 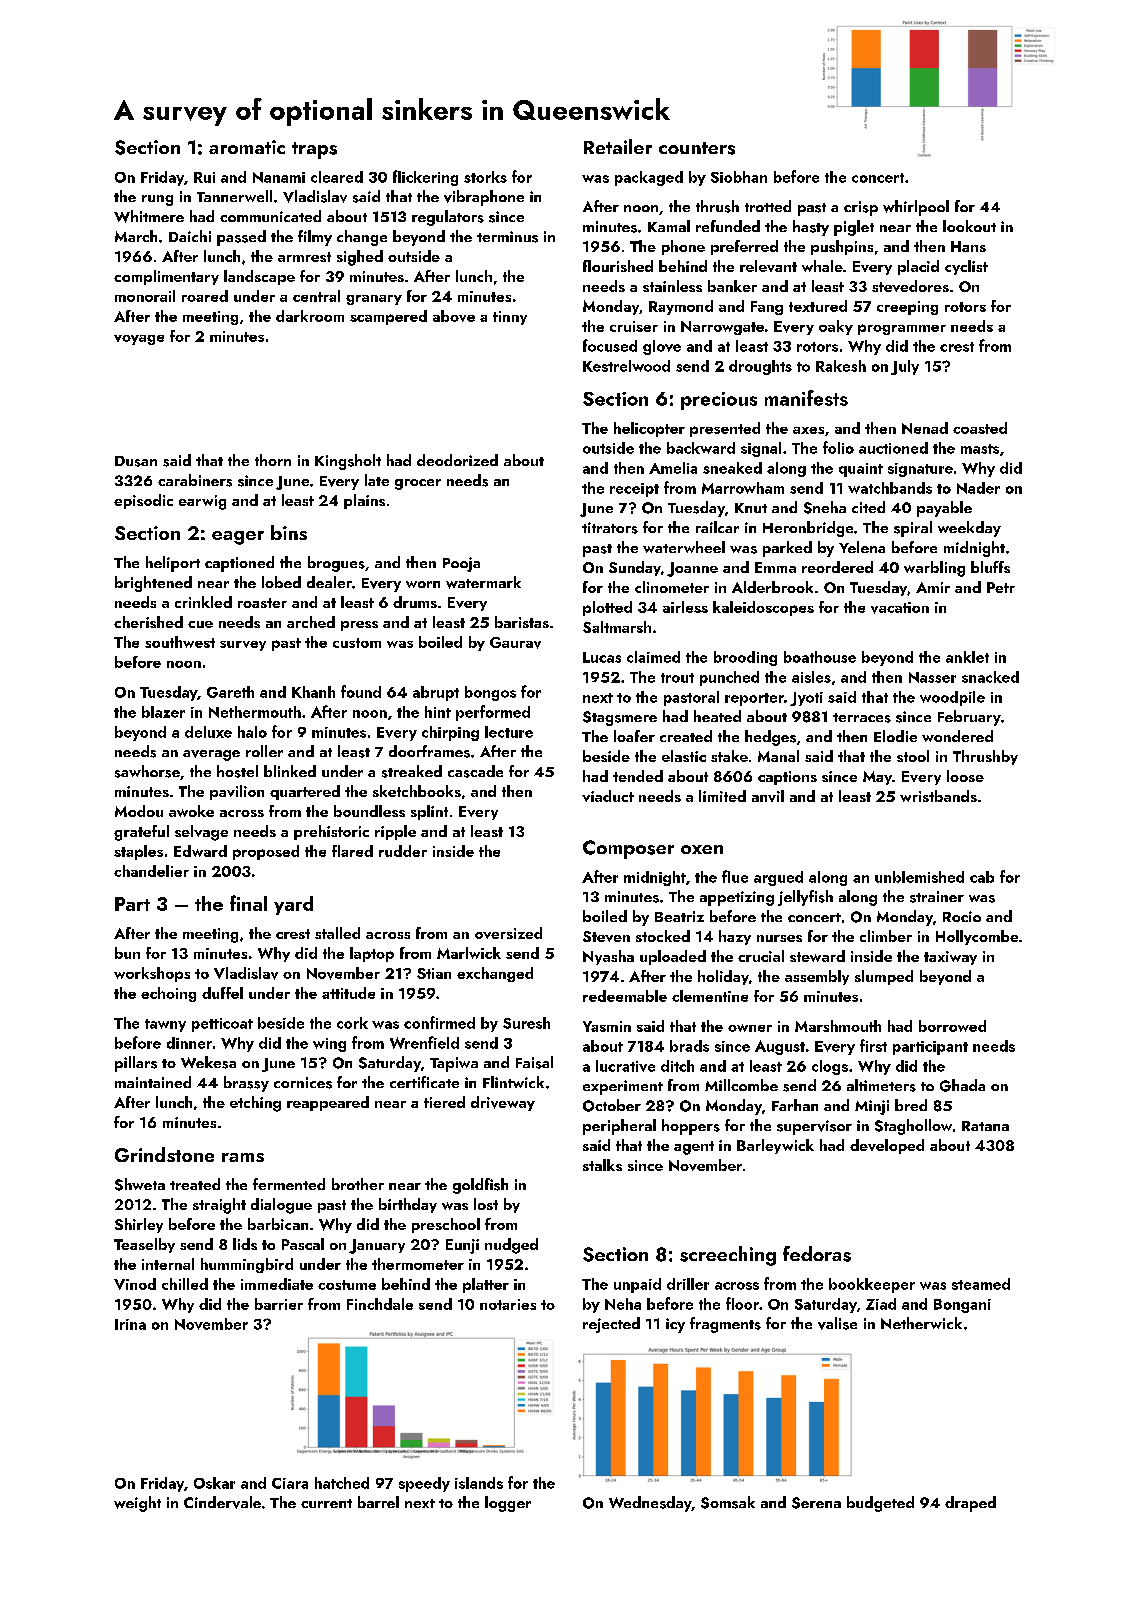 What do you see at coordinates (893, 448) in the image?
I see `auctioned` at bounding box center [893, 448].
